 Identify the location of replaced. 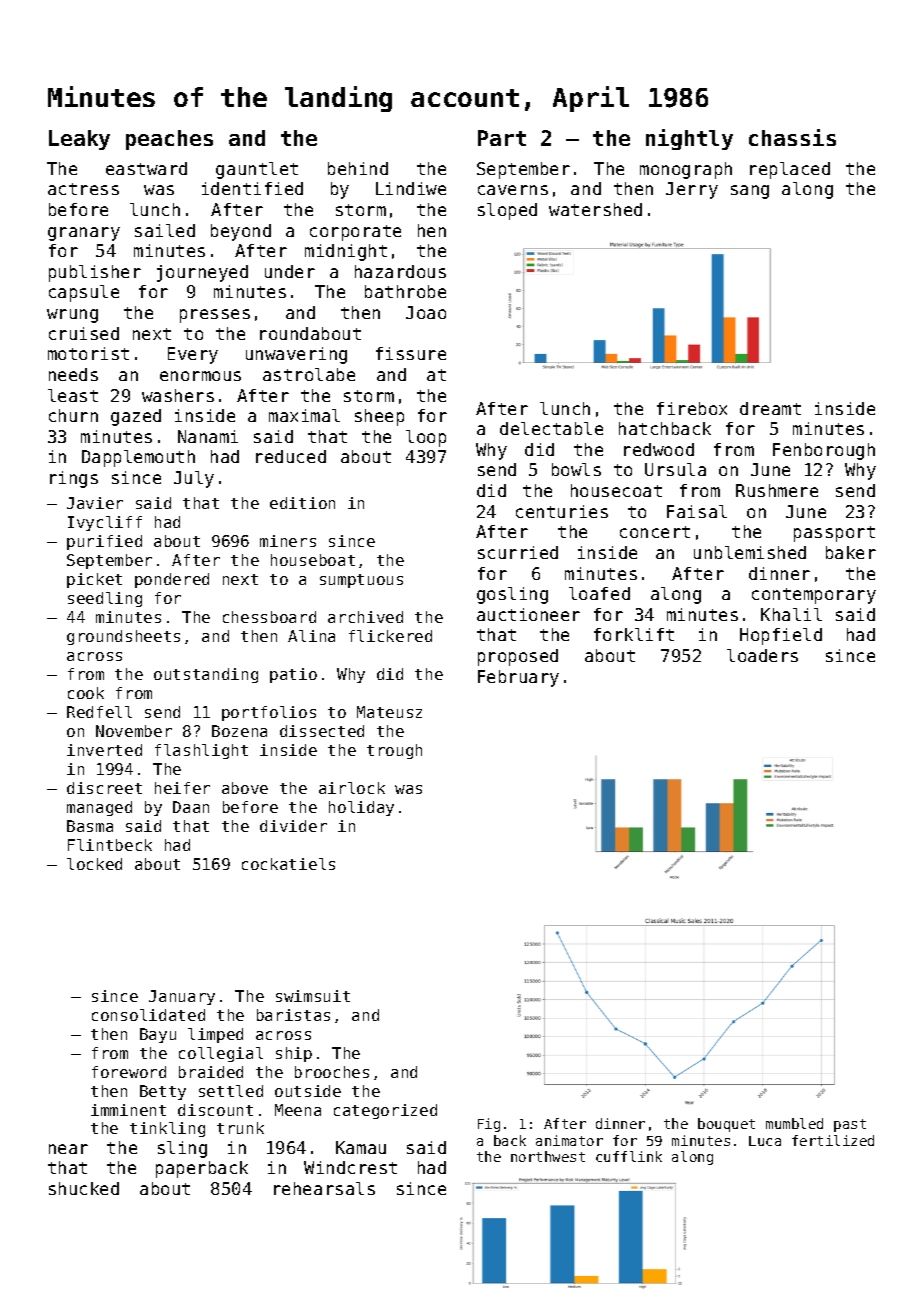
(790, 170).
